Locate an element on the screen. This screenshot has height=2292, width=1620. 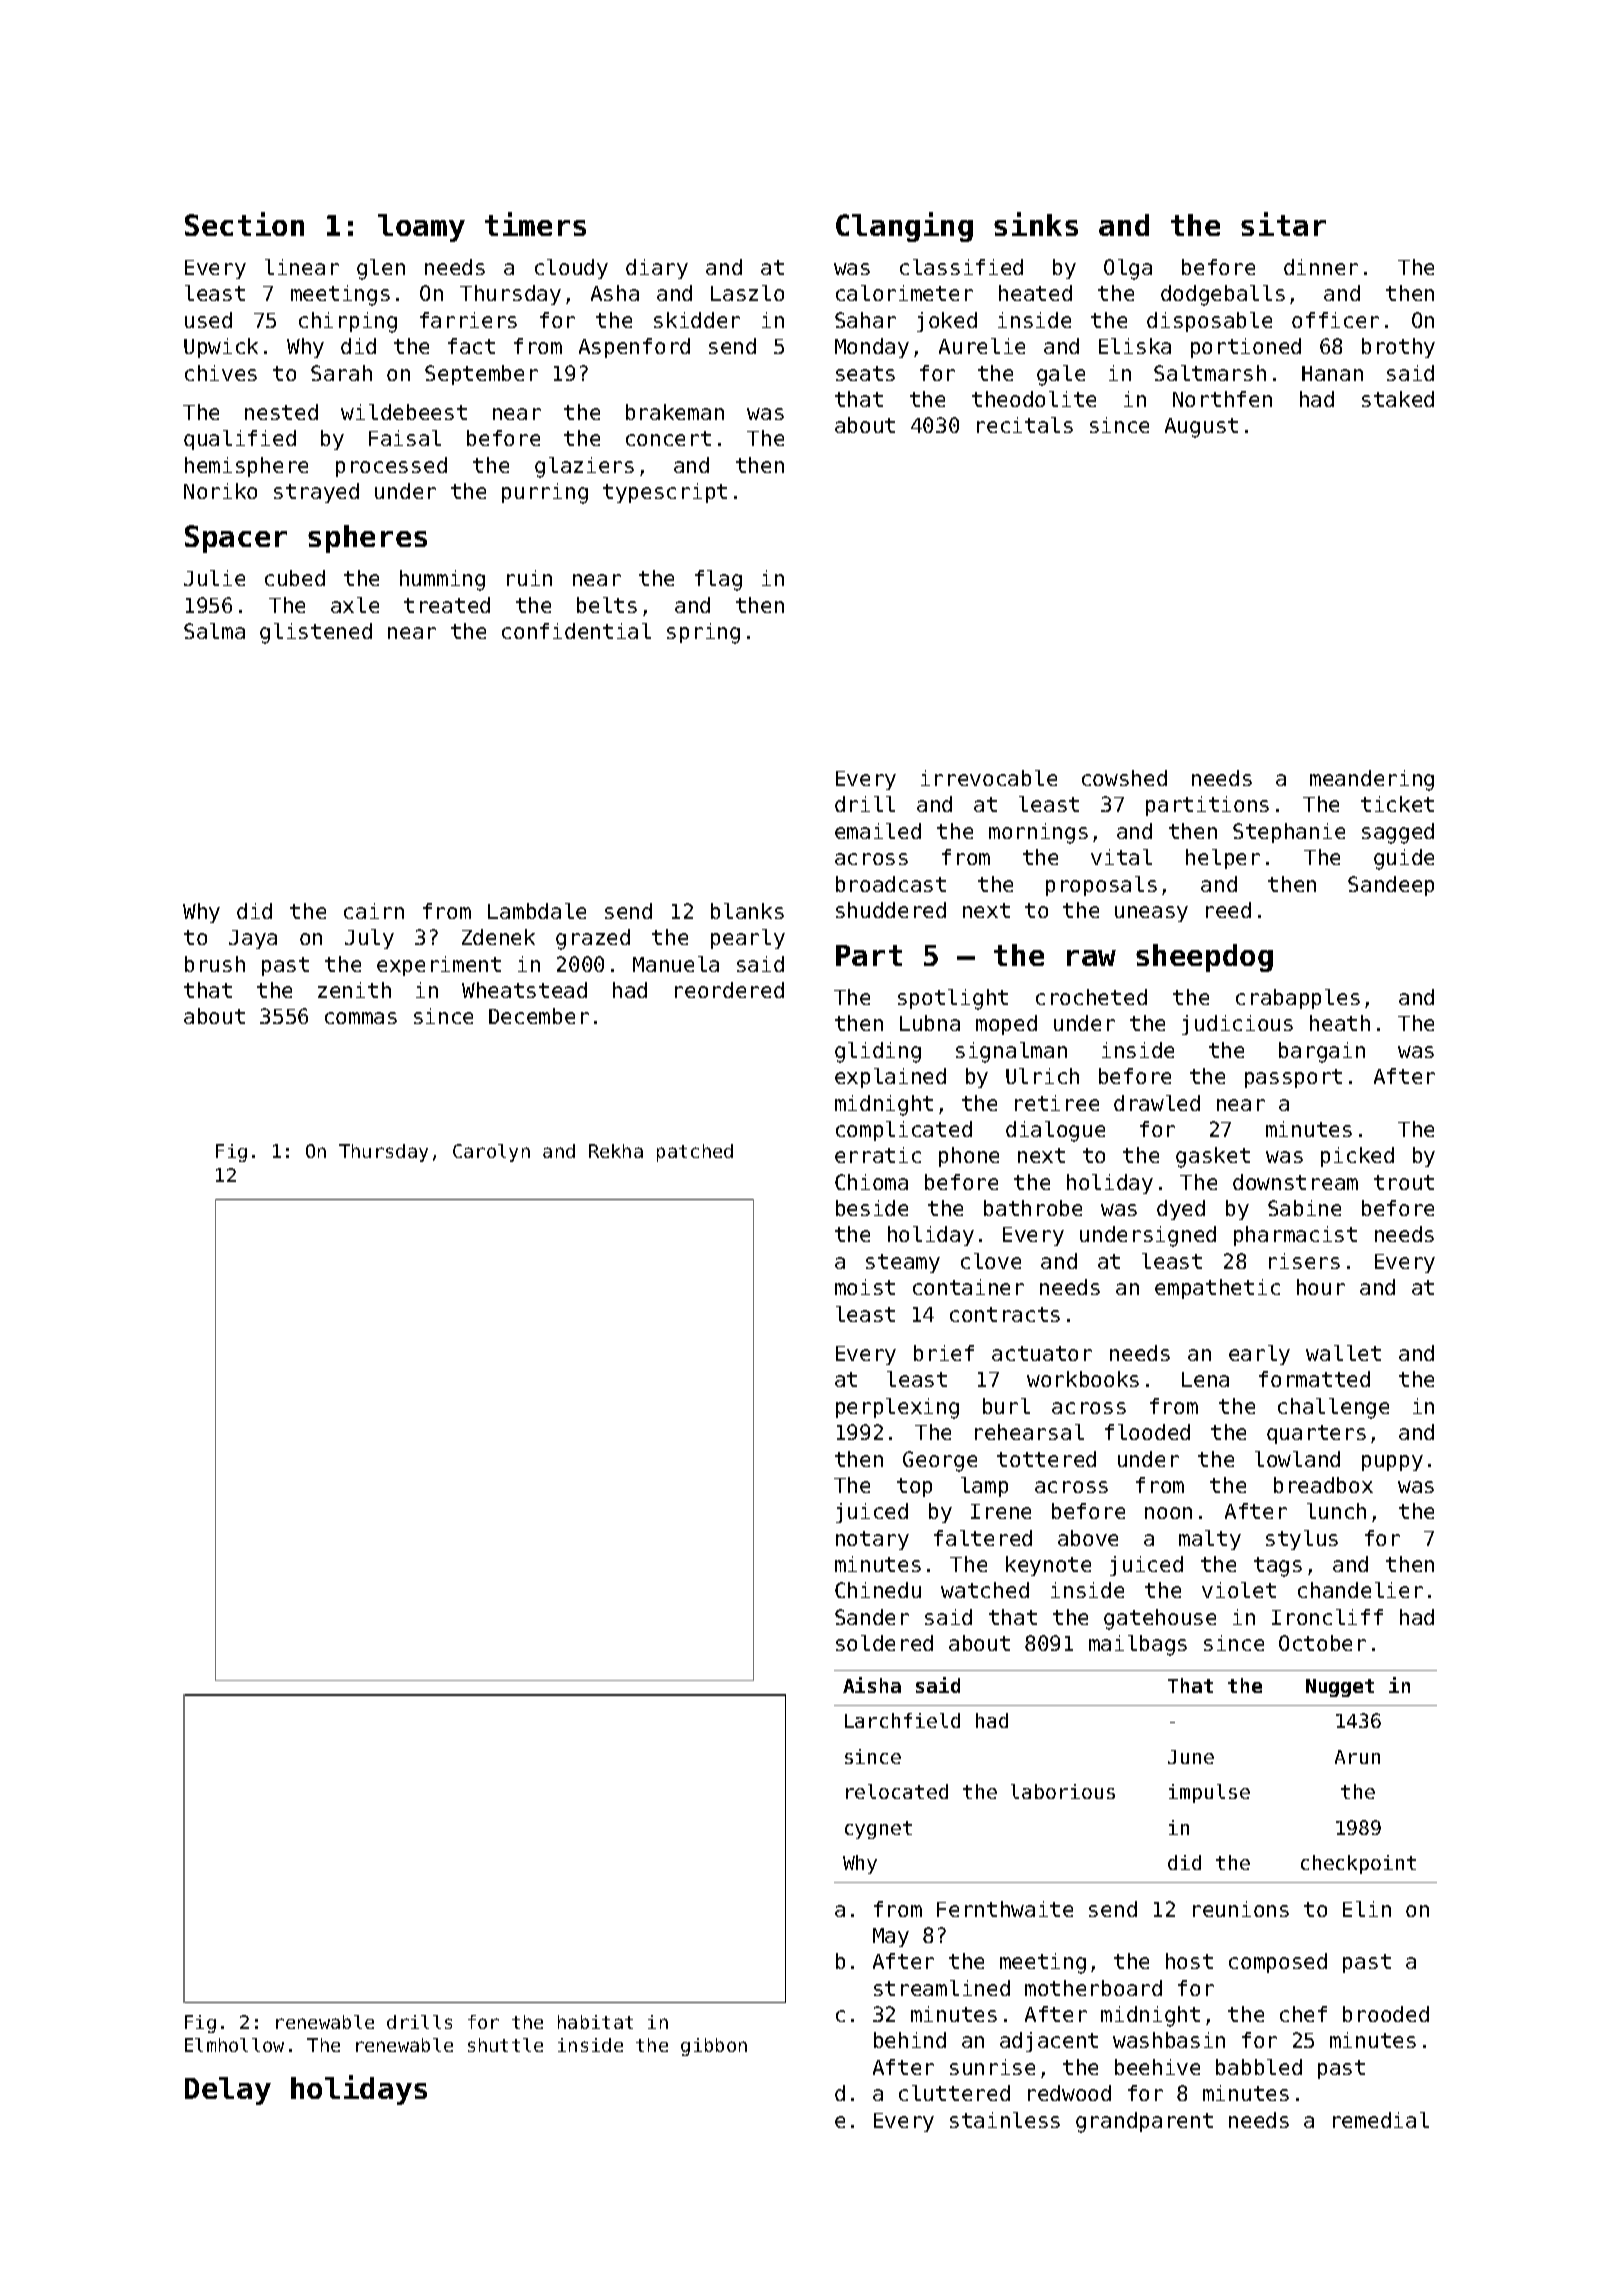
reunions is located at coordinates (1241, 1909).
